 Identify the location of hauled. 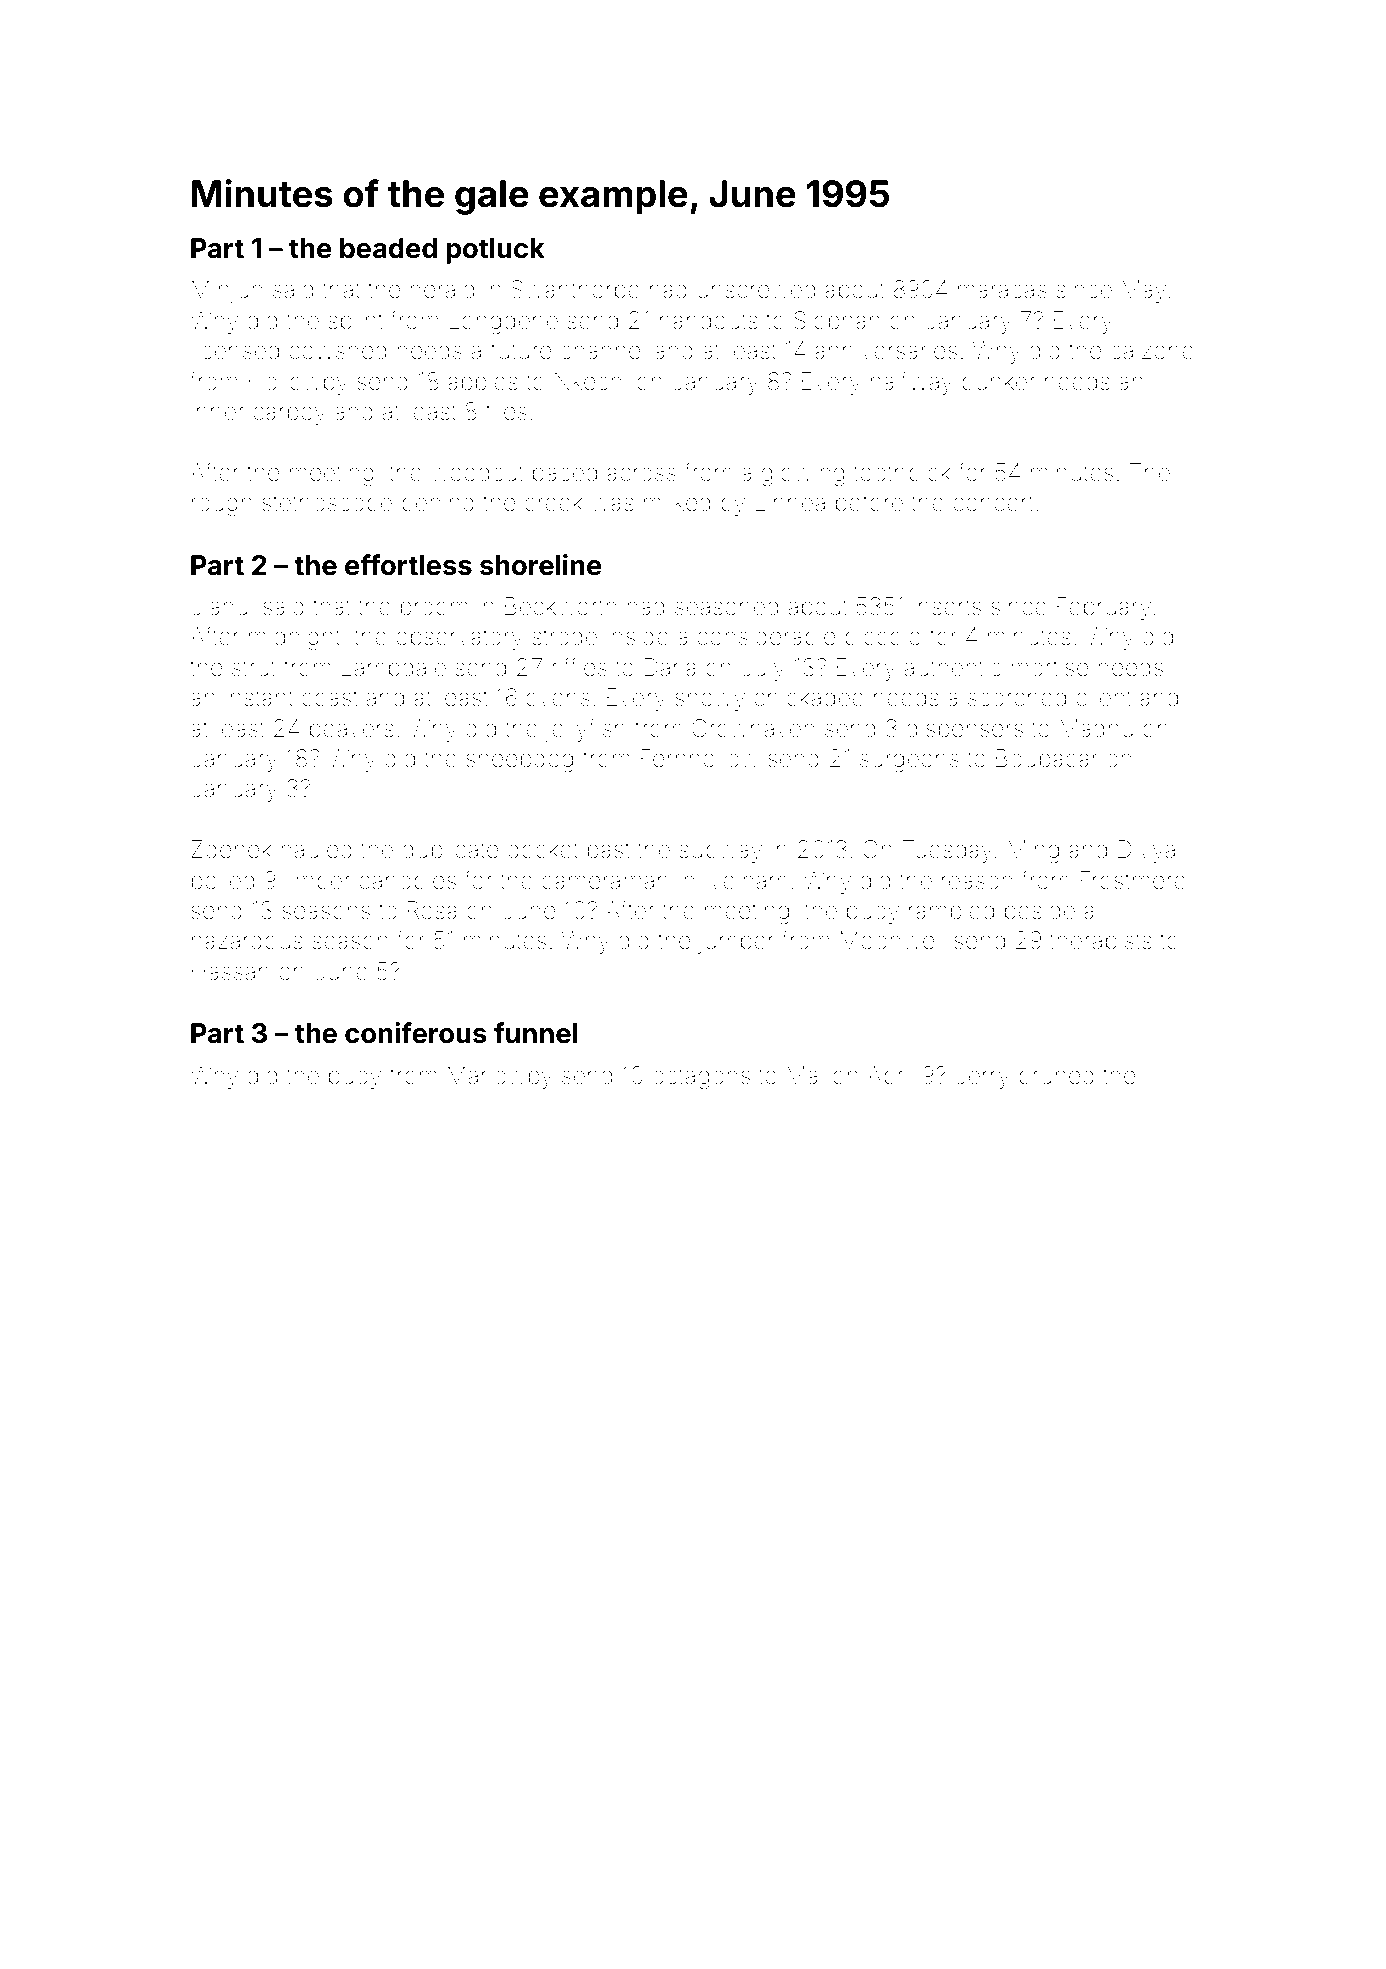
(316, 849).
